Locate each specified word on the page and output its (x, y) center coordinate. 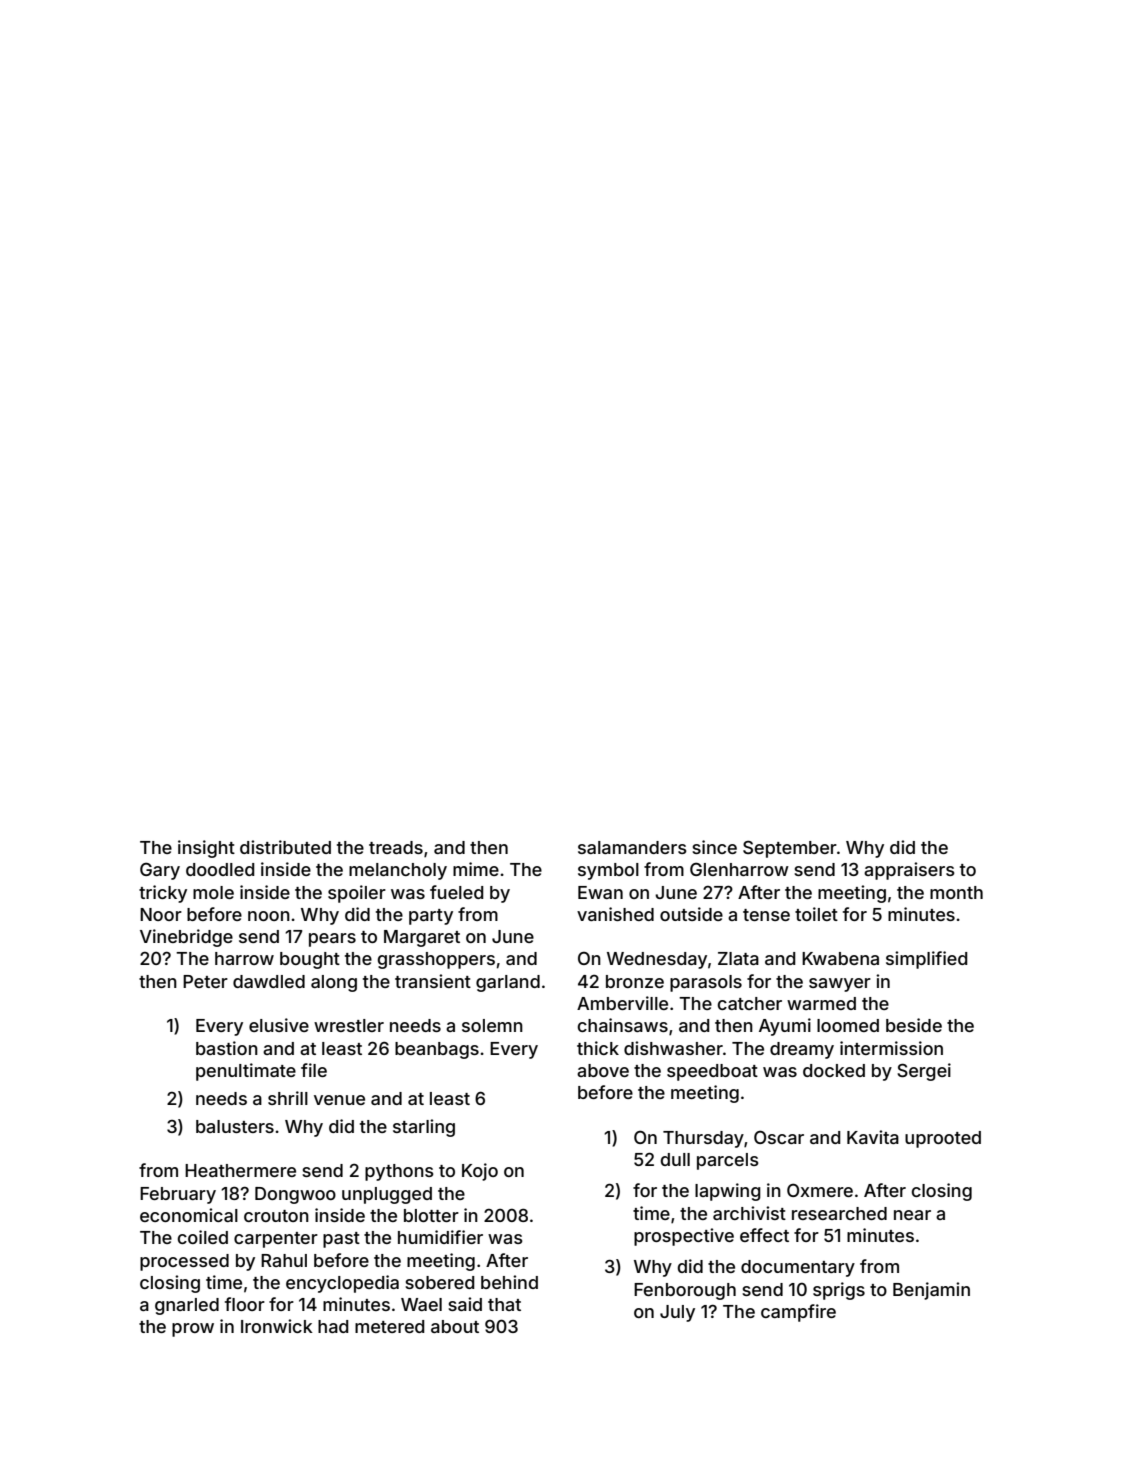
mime (476, 869)
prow (193, 1330)
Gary (160, 871)
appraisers (909, 871)
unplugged (387, 1195)
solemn (492, 1025)
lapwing (728, 1192)
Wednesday (657, 960)
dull (675, 1159)
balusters (235, 1126)
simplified (926, 960)
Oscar (779, 1137)
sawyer (840, 985)
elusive (279, 1025)
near (912, 1215)
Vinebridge (186, 938)
